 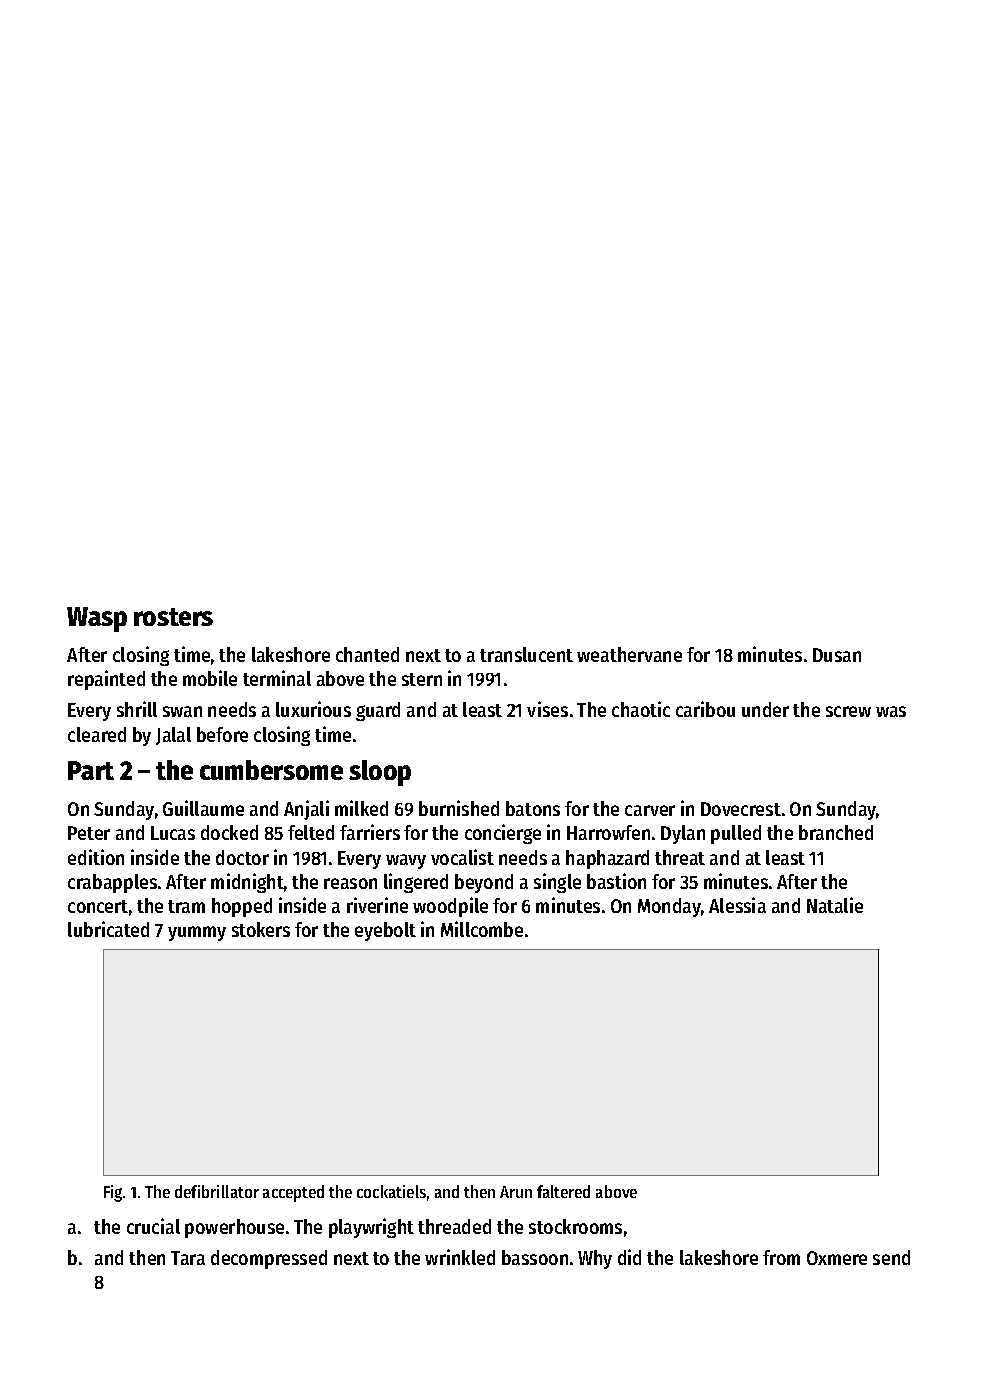 I want to click on single, so click(x=557, y=883).
